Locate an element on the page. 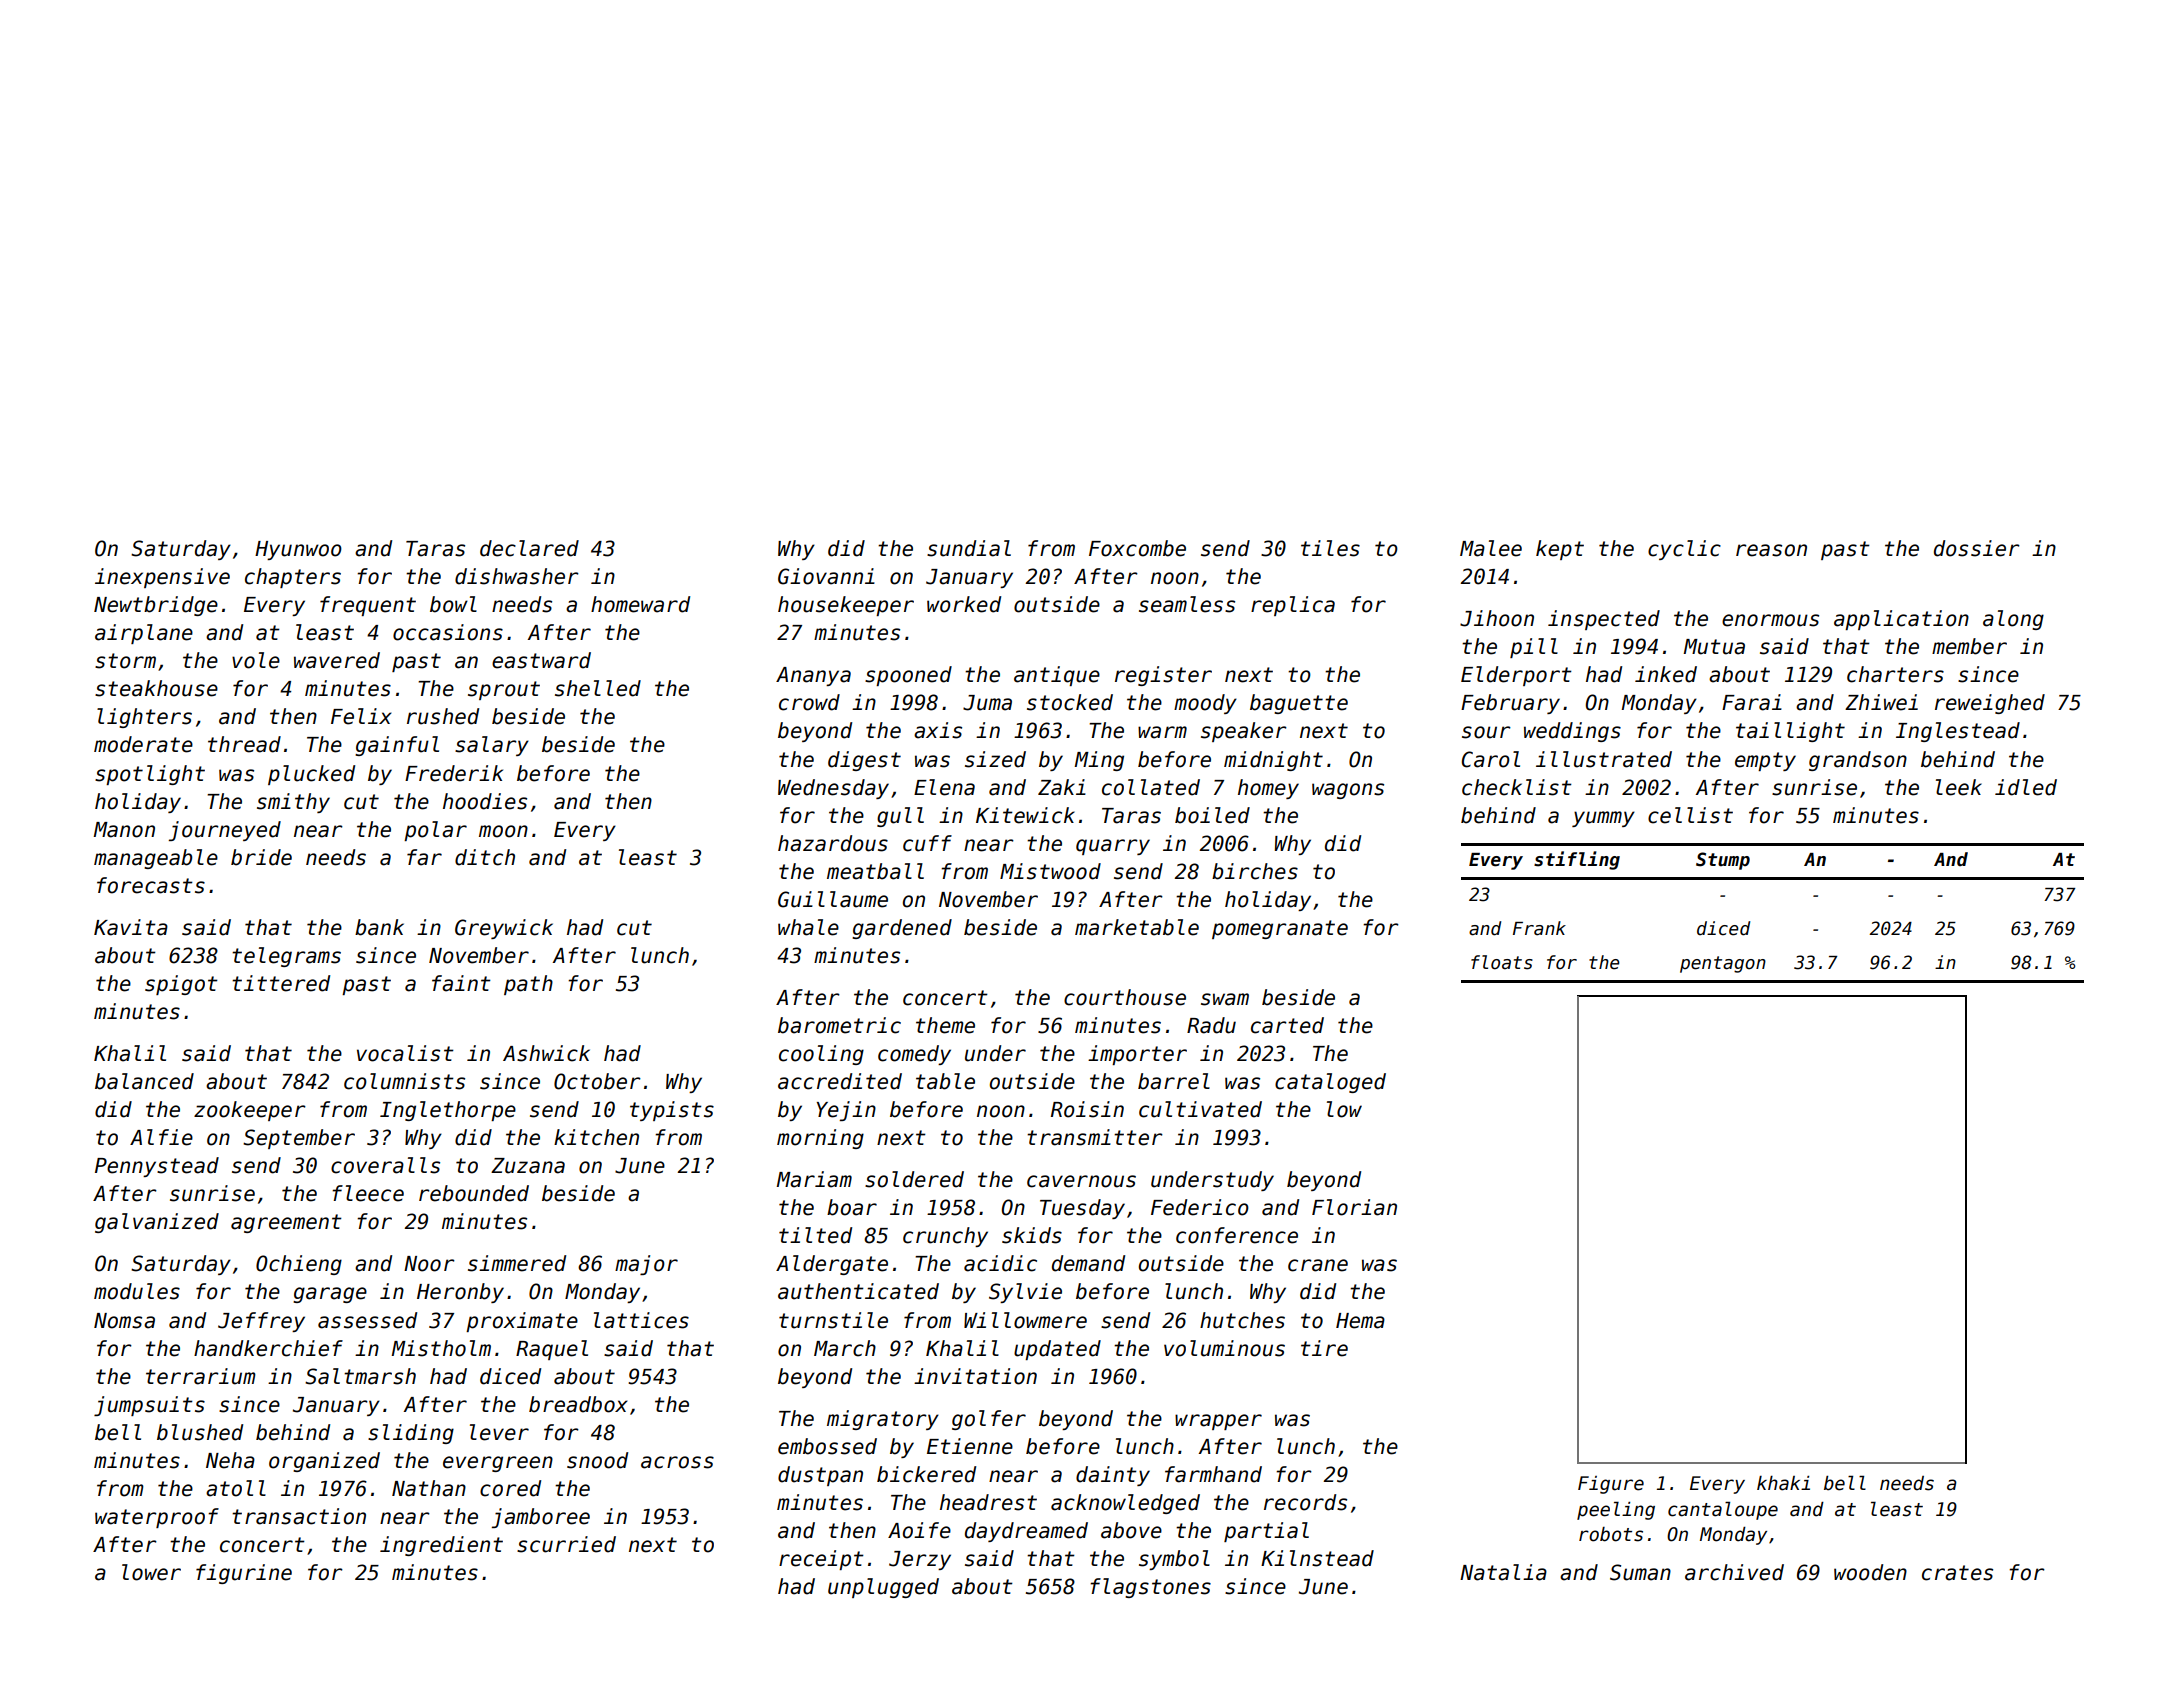  ditch is located at coordinates (485, 857).
